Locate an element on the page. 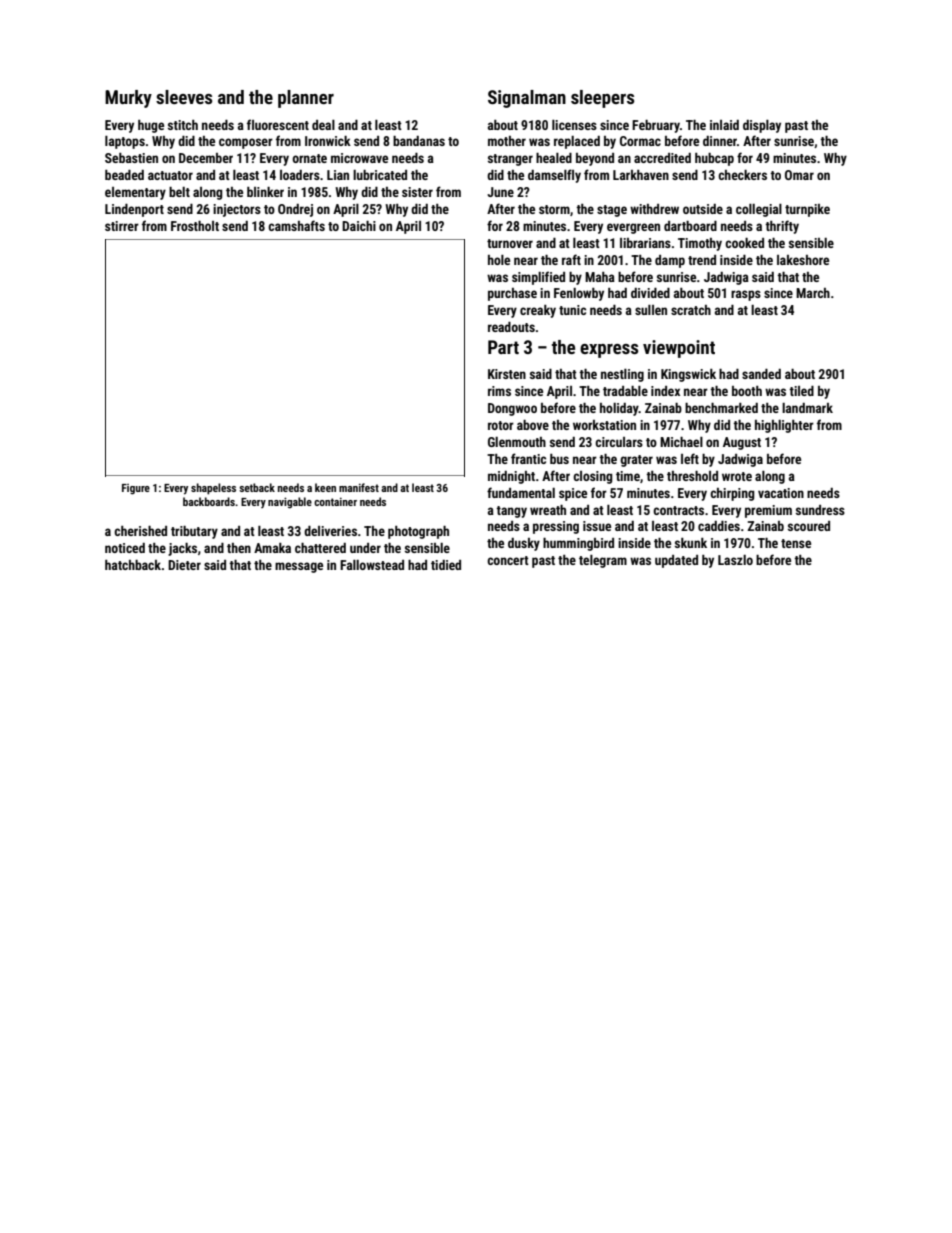  telegram is located at coordinates (603, 561).
